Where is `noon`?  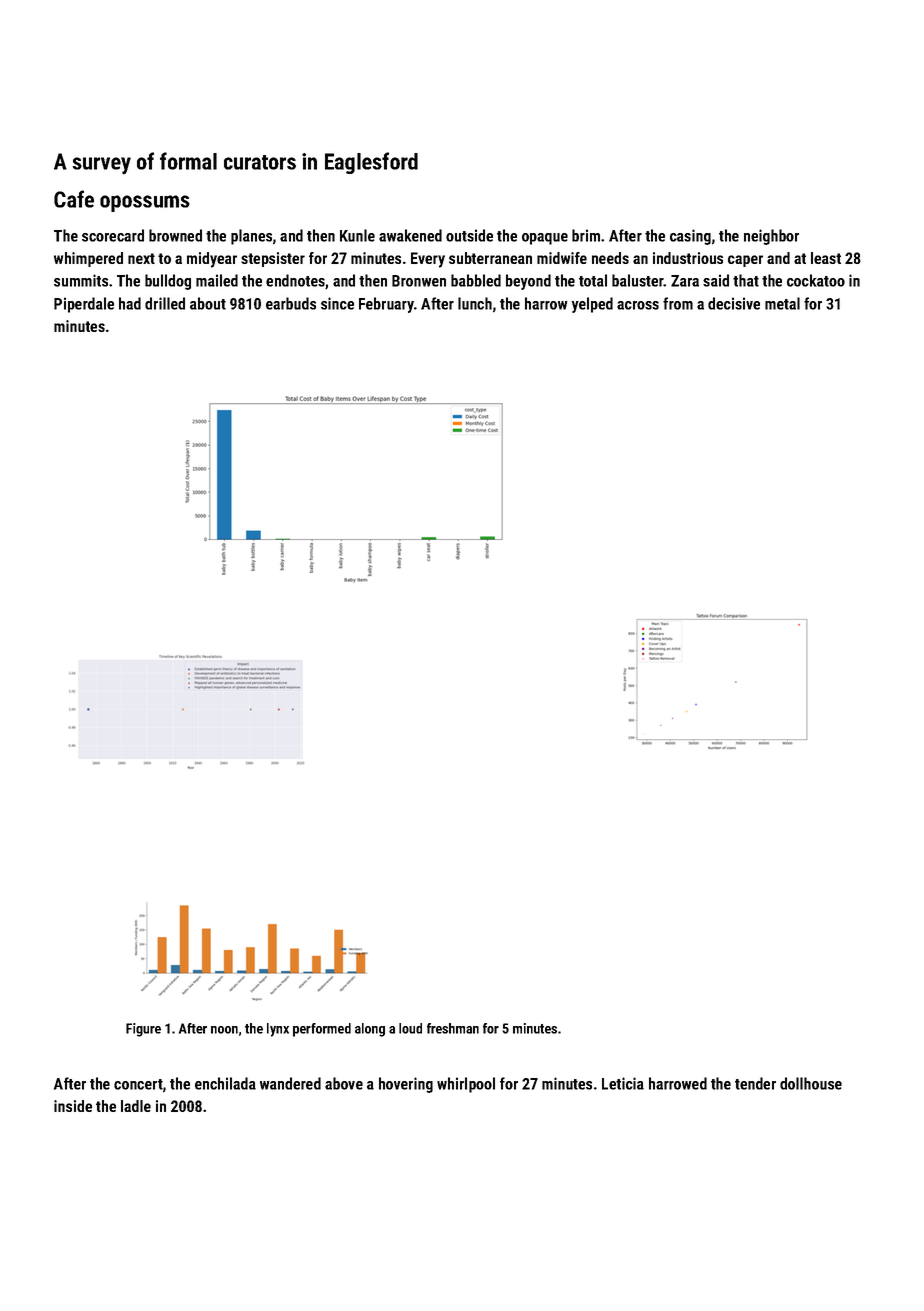 noon is located at coordinates (224, 1030).
